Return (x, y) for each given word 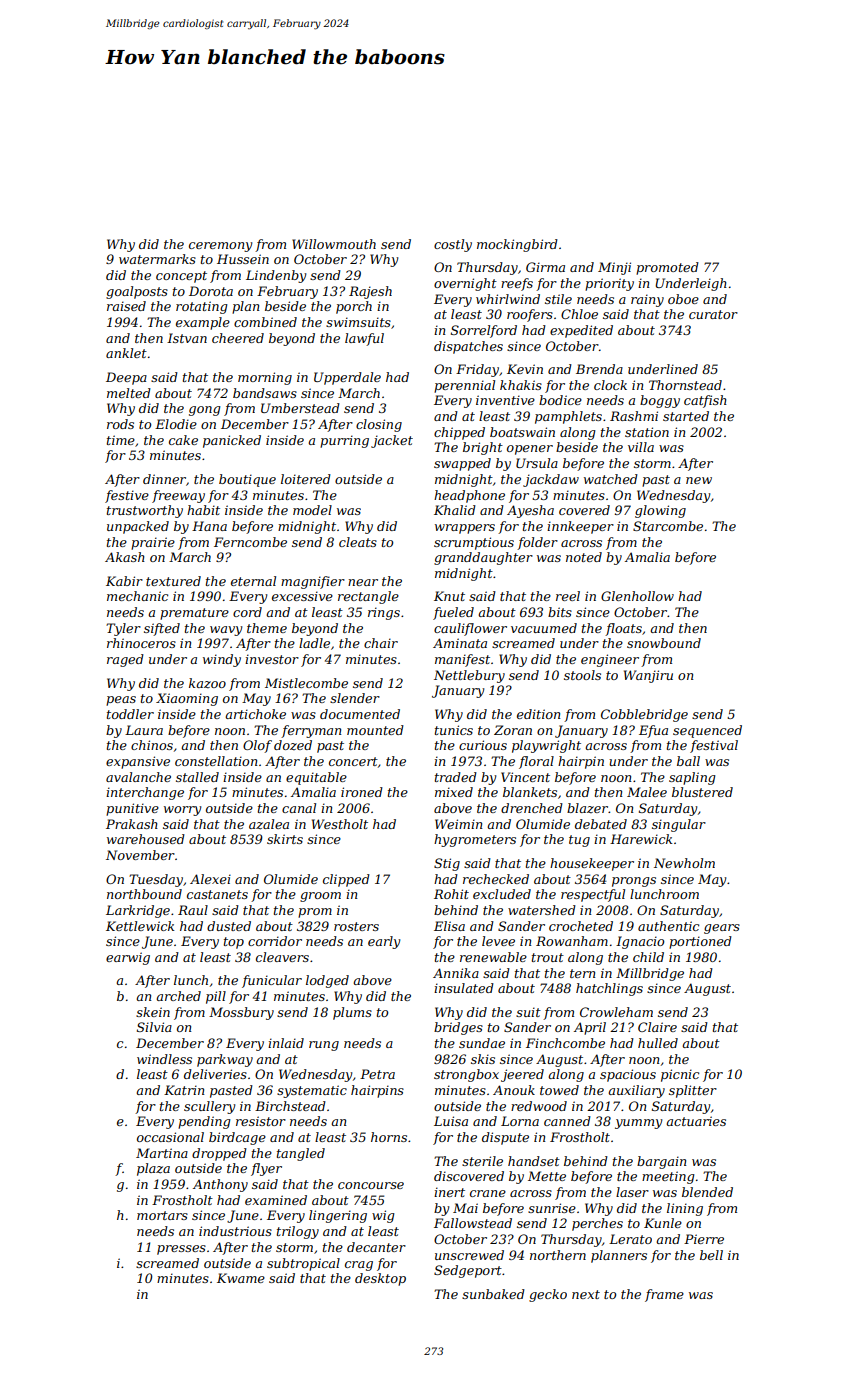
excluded (502, 894)
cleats (358, 542)
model (312, 510)
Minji (614, 268)
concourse (371, 1185)
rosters (356, 926)
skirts (285, 839)
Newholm (684, 863)
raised (126, 306)
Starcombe (668, 526)
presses (181, 1250)
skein (153, 1012)
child (648, 957)
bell (711, 1255)
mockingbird (517, 245)
